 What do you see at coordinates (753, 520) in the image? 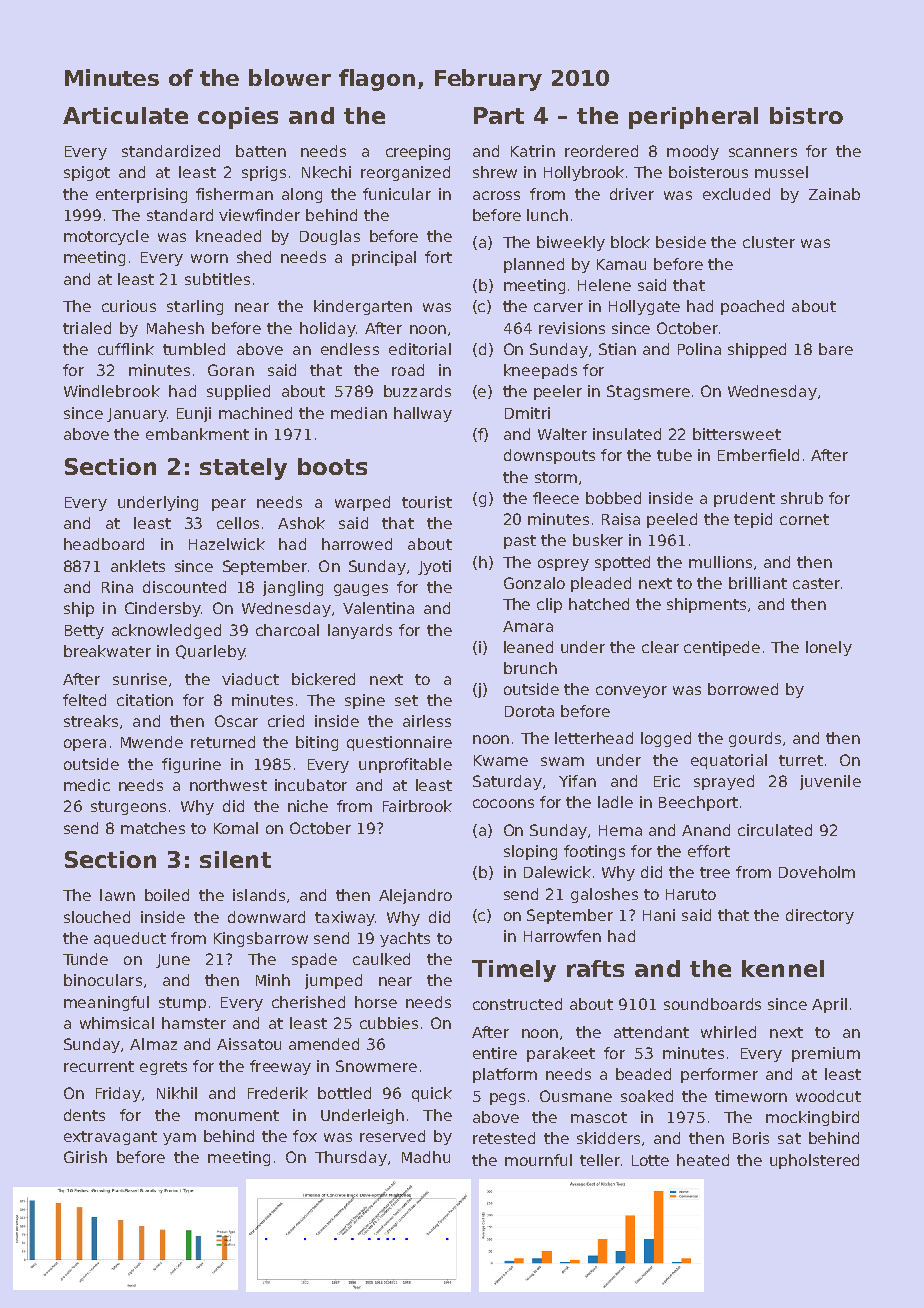
I see `tepid` at bounding box center [753, 520].
